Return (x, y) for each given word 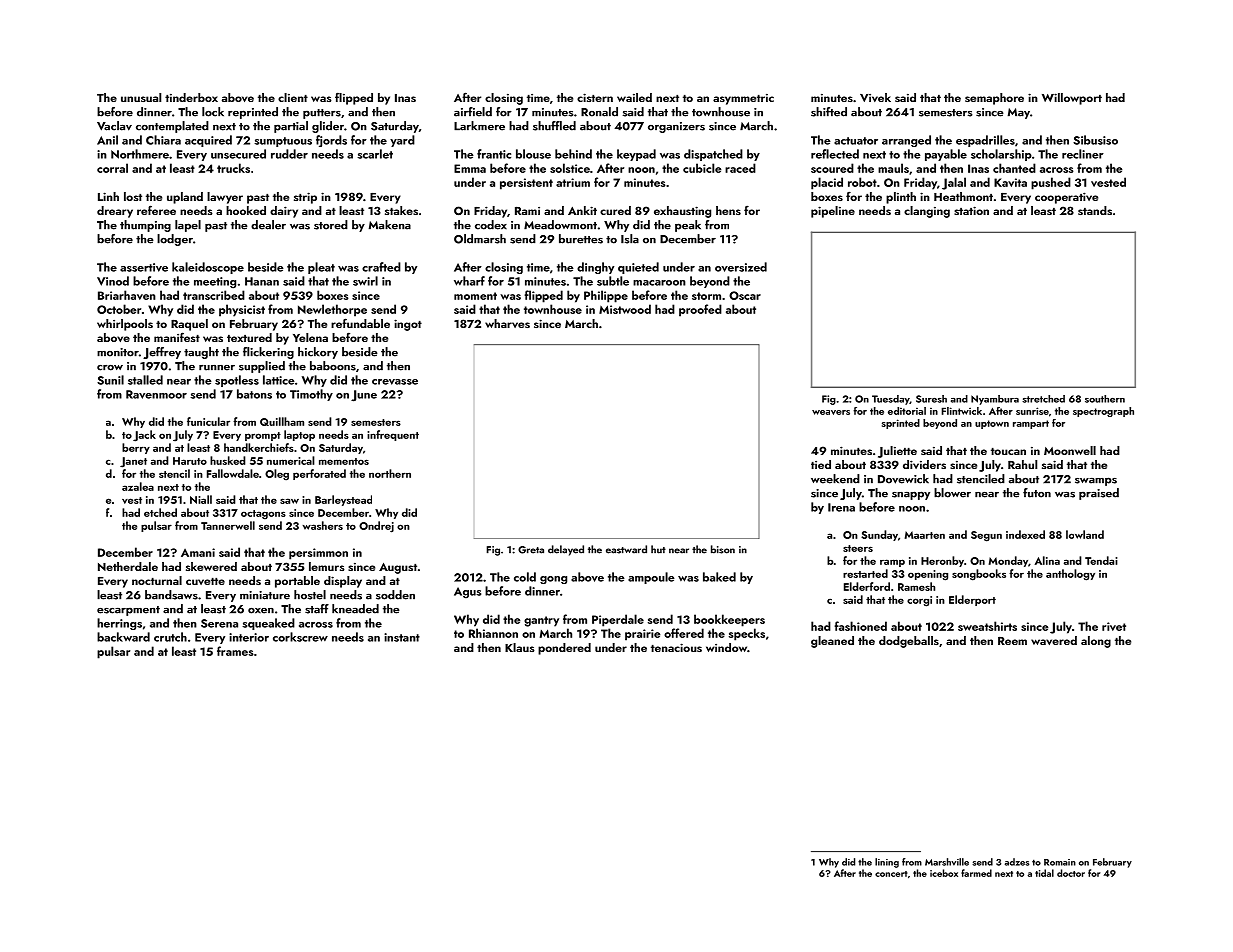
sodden (395, 595)
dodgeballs (909, 642)
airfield (473, 112)
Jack (144, 436)
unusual (141, 97)
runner (217, 368)
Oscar (745, 295)
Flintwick (961, 411)
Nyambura (995, 400)
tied (821, 464)
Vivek (875, 97)
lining (887, 863)
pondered (564, 649)
